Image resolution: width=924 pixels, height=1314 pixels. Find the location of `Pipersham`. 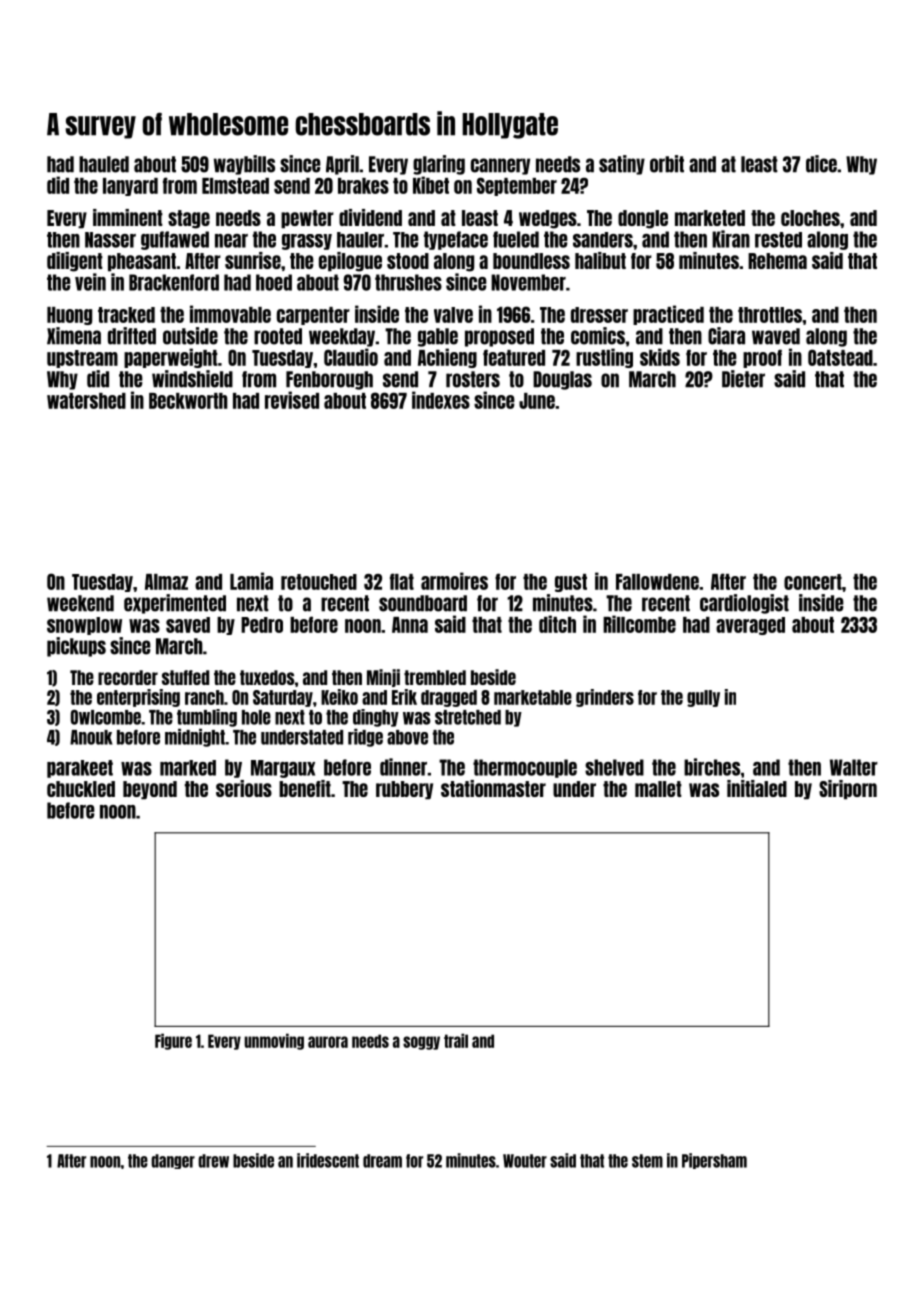

Pipersham is located at coordinates (714, 1161).
